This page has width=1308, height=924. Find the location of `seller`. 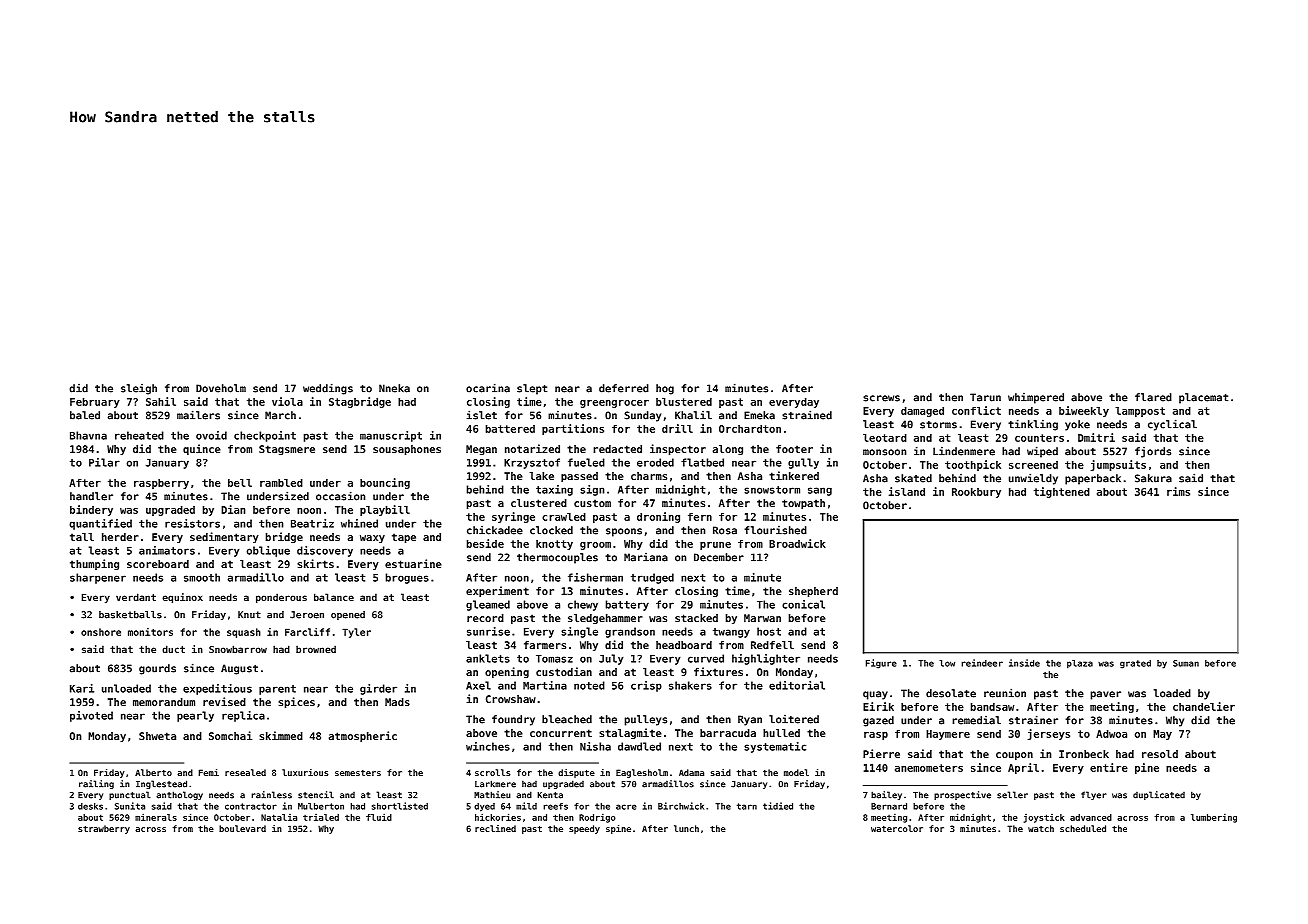

seller is located at coordinates (1012, 795).
